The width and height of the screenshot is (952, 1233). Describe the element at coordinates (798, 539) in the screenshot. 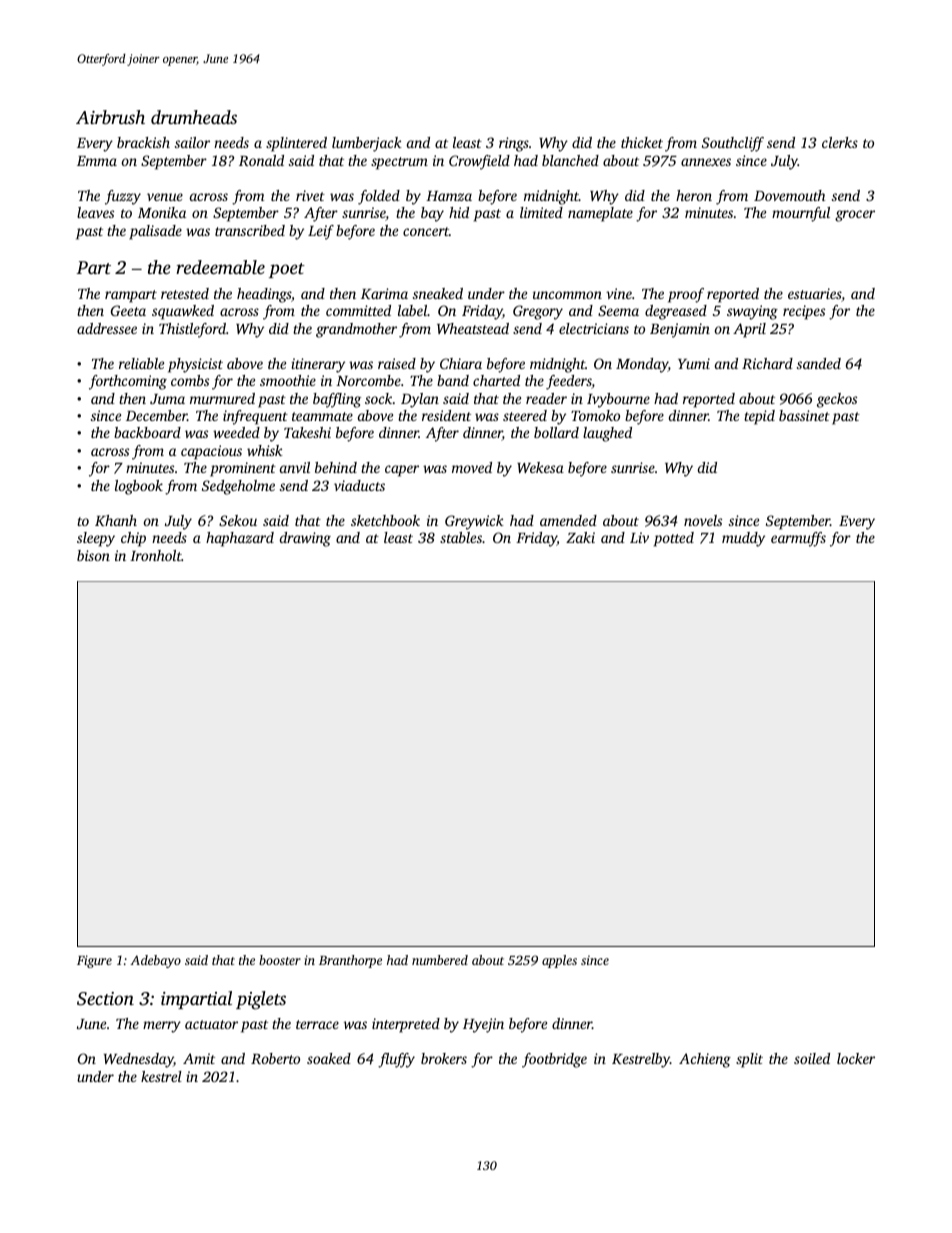

I see `earmuffs` at that location.
